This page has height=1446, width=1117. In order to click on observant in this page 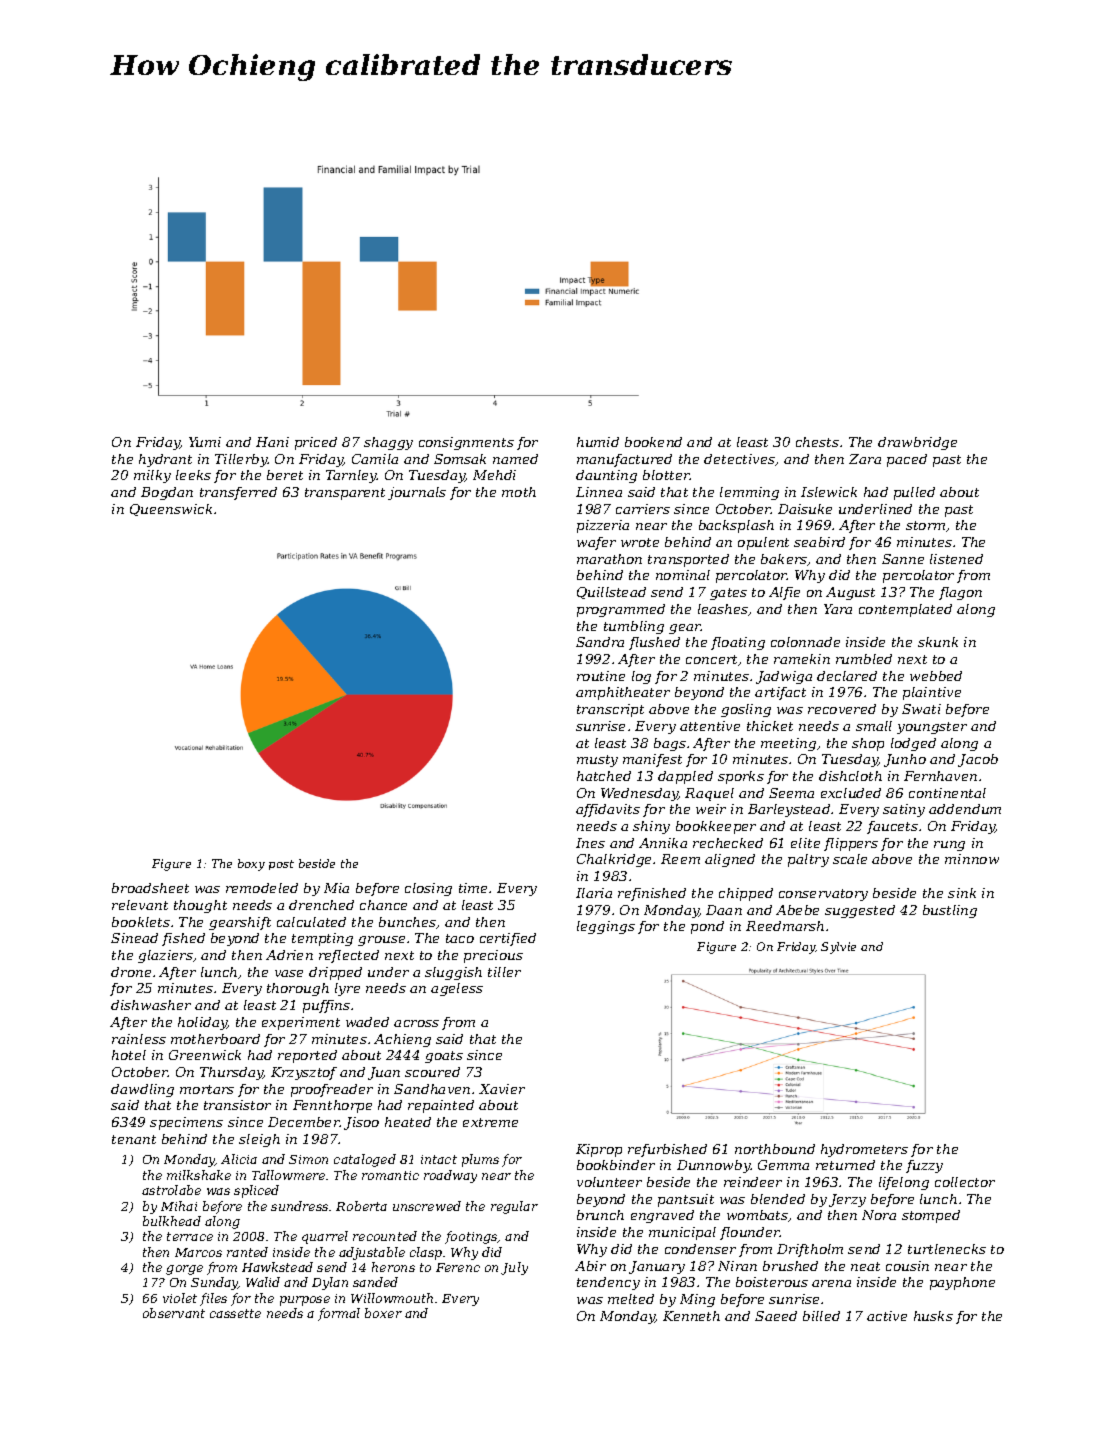, I will do `click(174, 1313)`.
